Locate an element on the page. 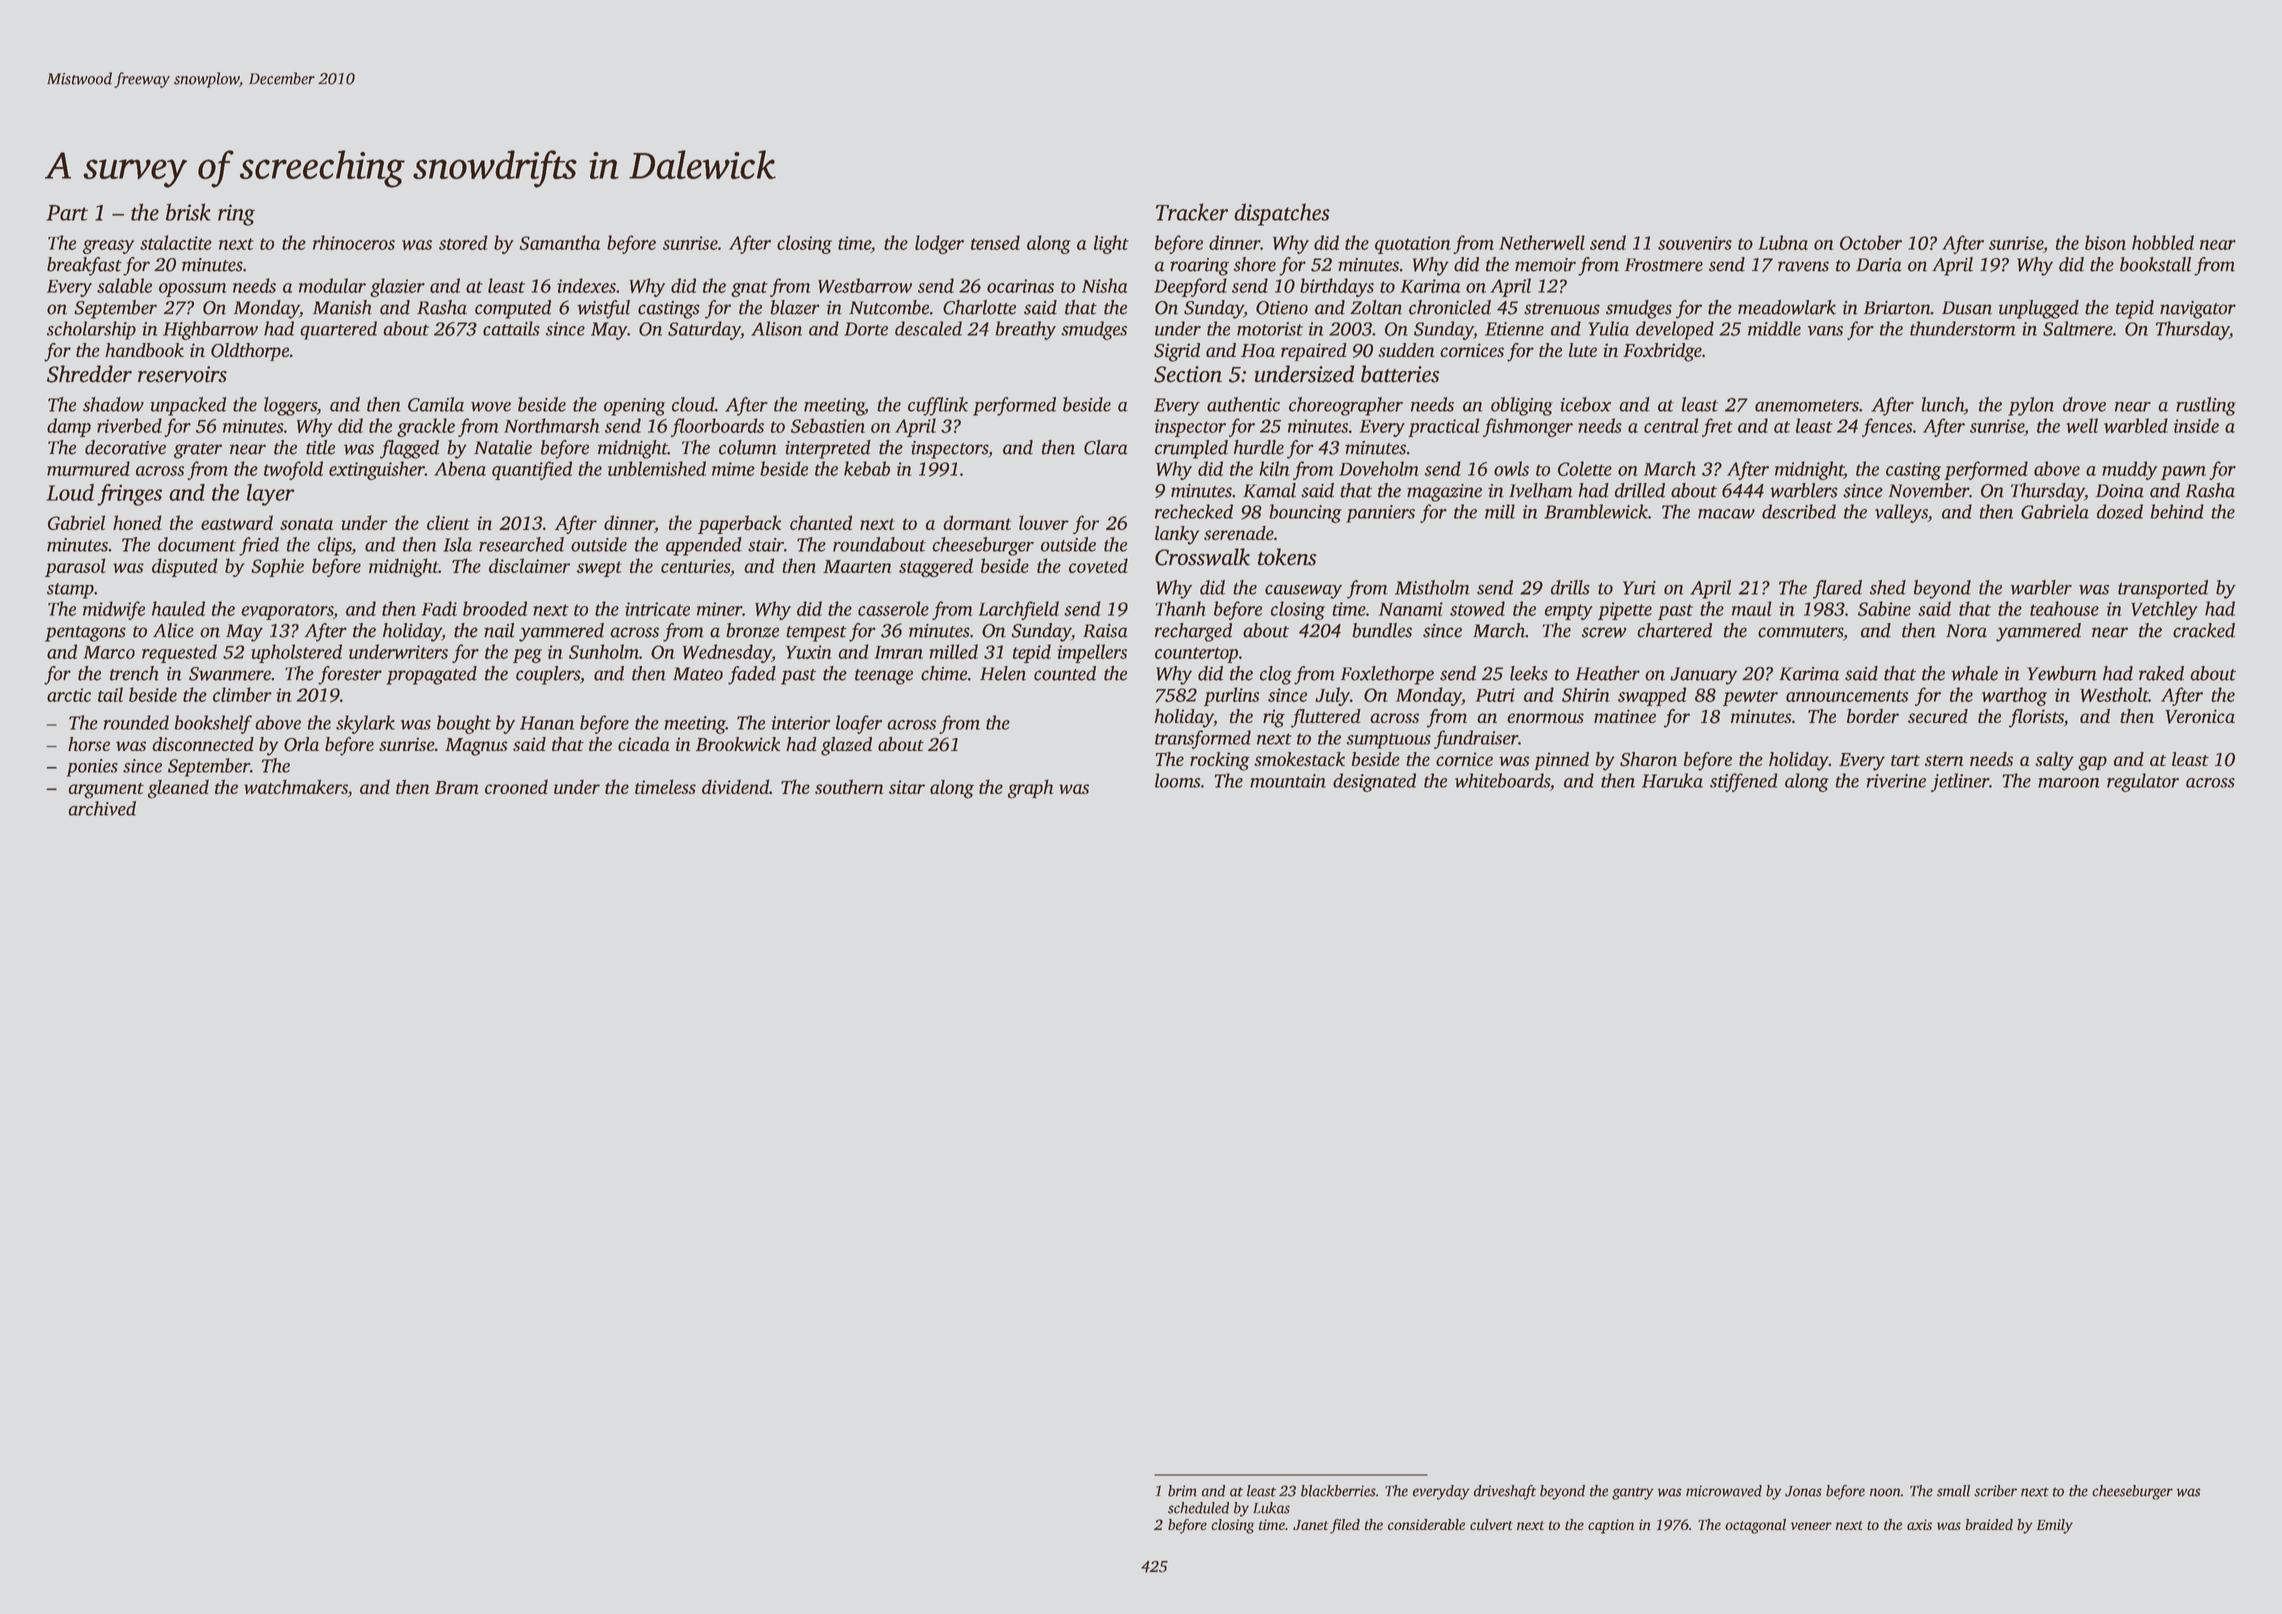 The height and width of the document is (1614, 2282). Lubna is located at coordinates (1783, 242).
